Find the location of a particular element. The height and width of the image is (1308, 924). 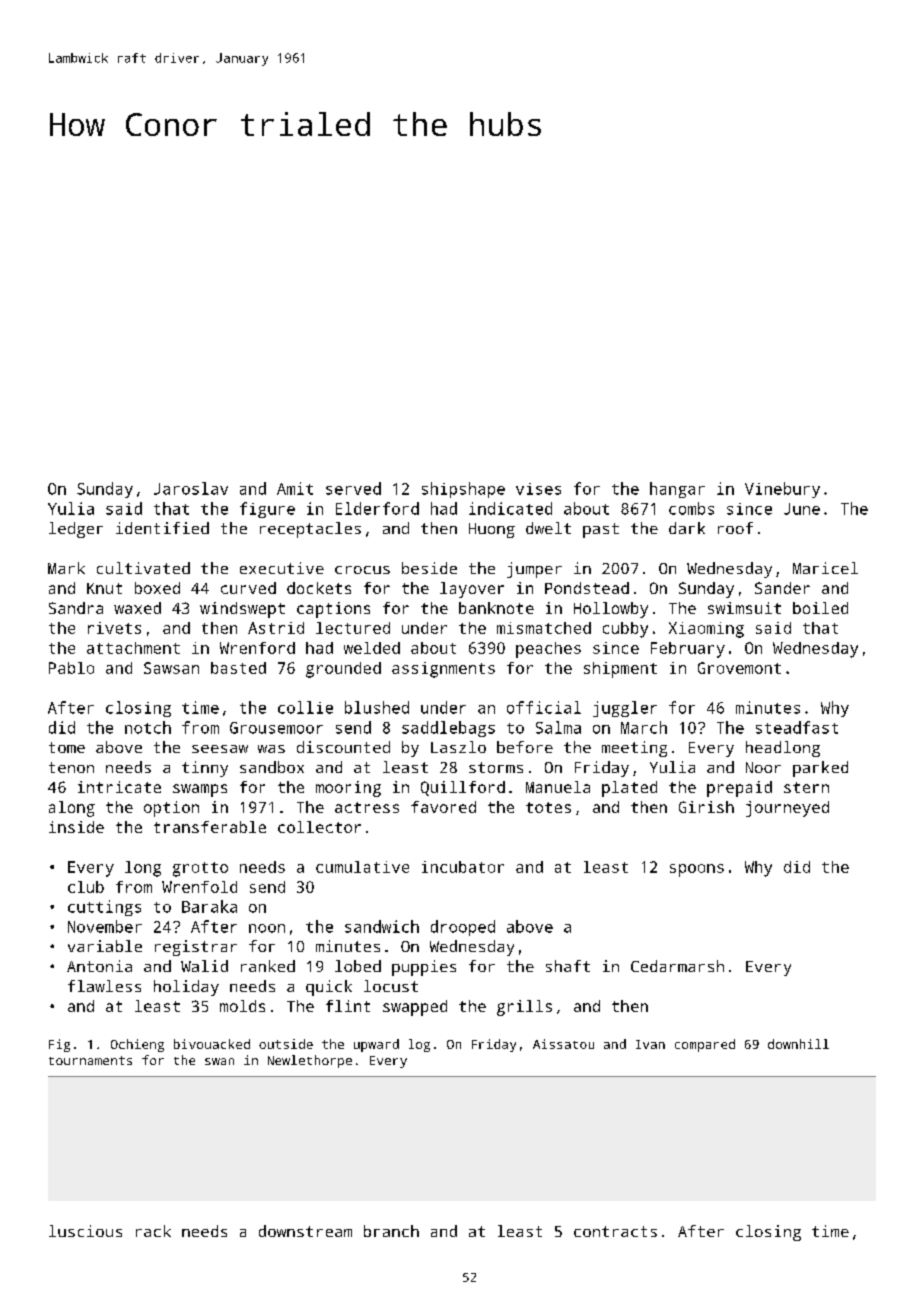

downstream is located at coordinates (305, 1231).
